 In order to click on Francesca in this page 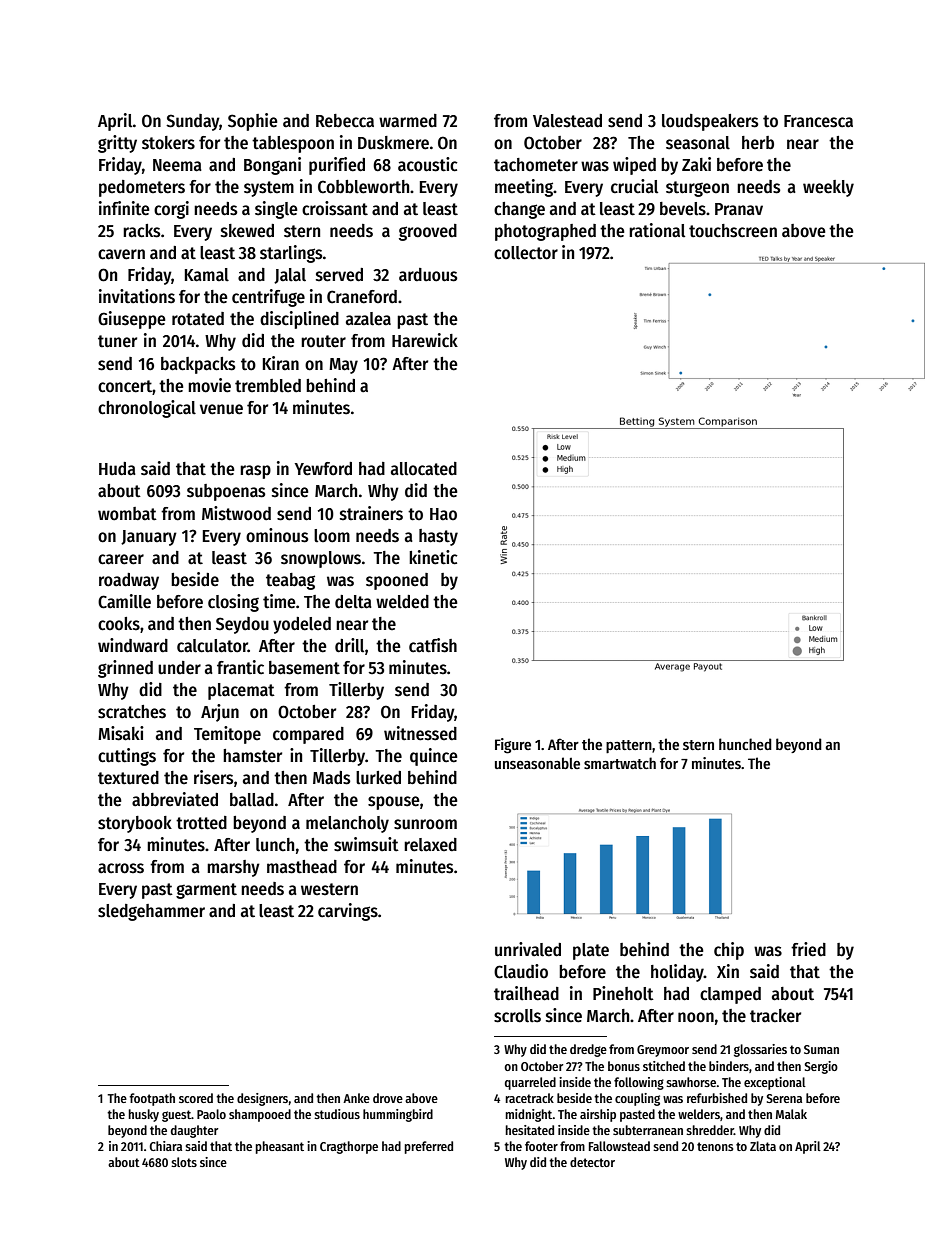, I will do `click(818, 121)`.
